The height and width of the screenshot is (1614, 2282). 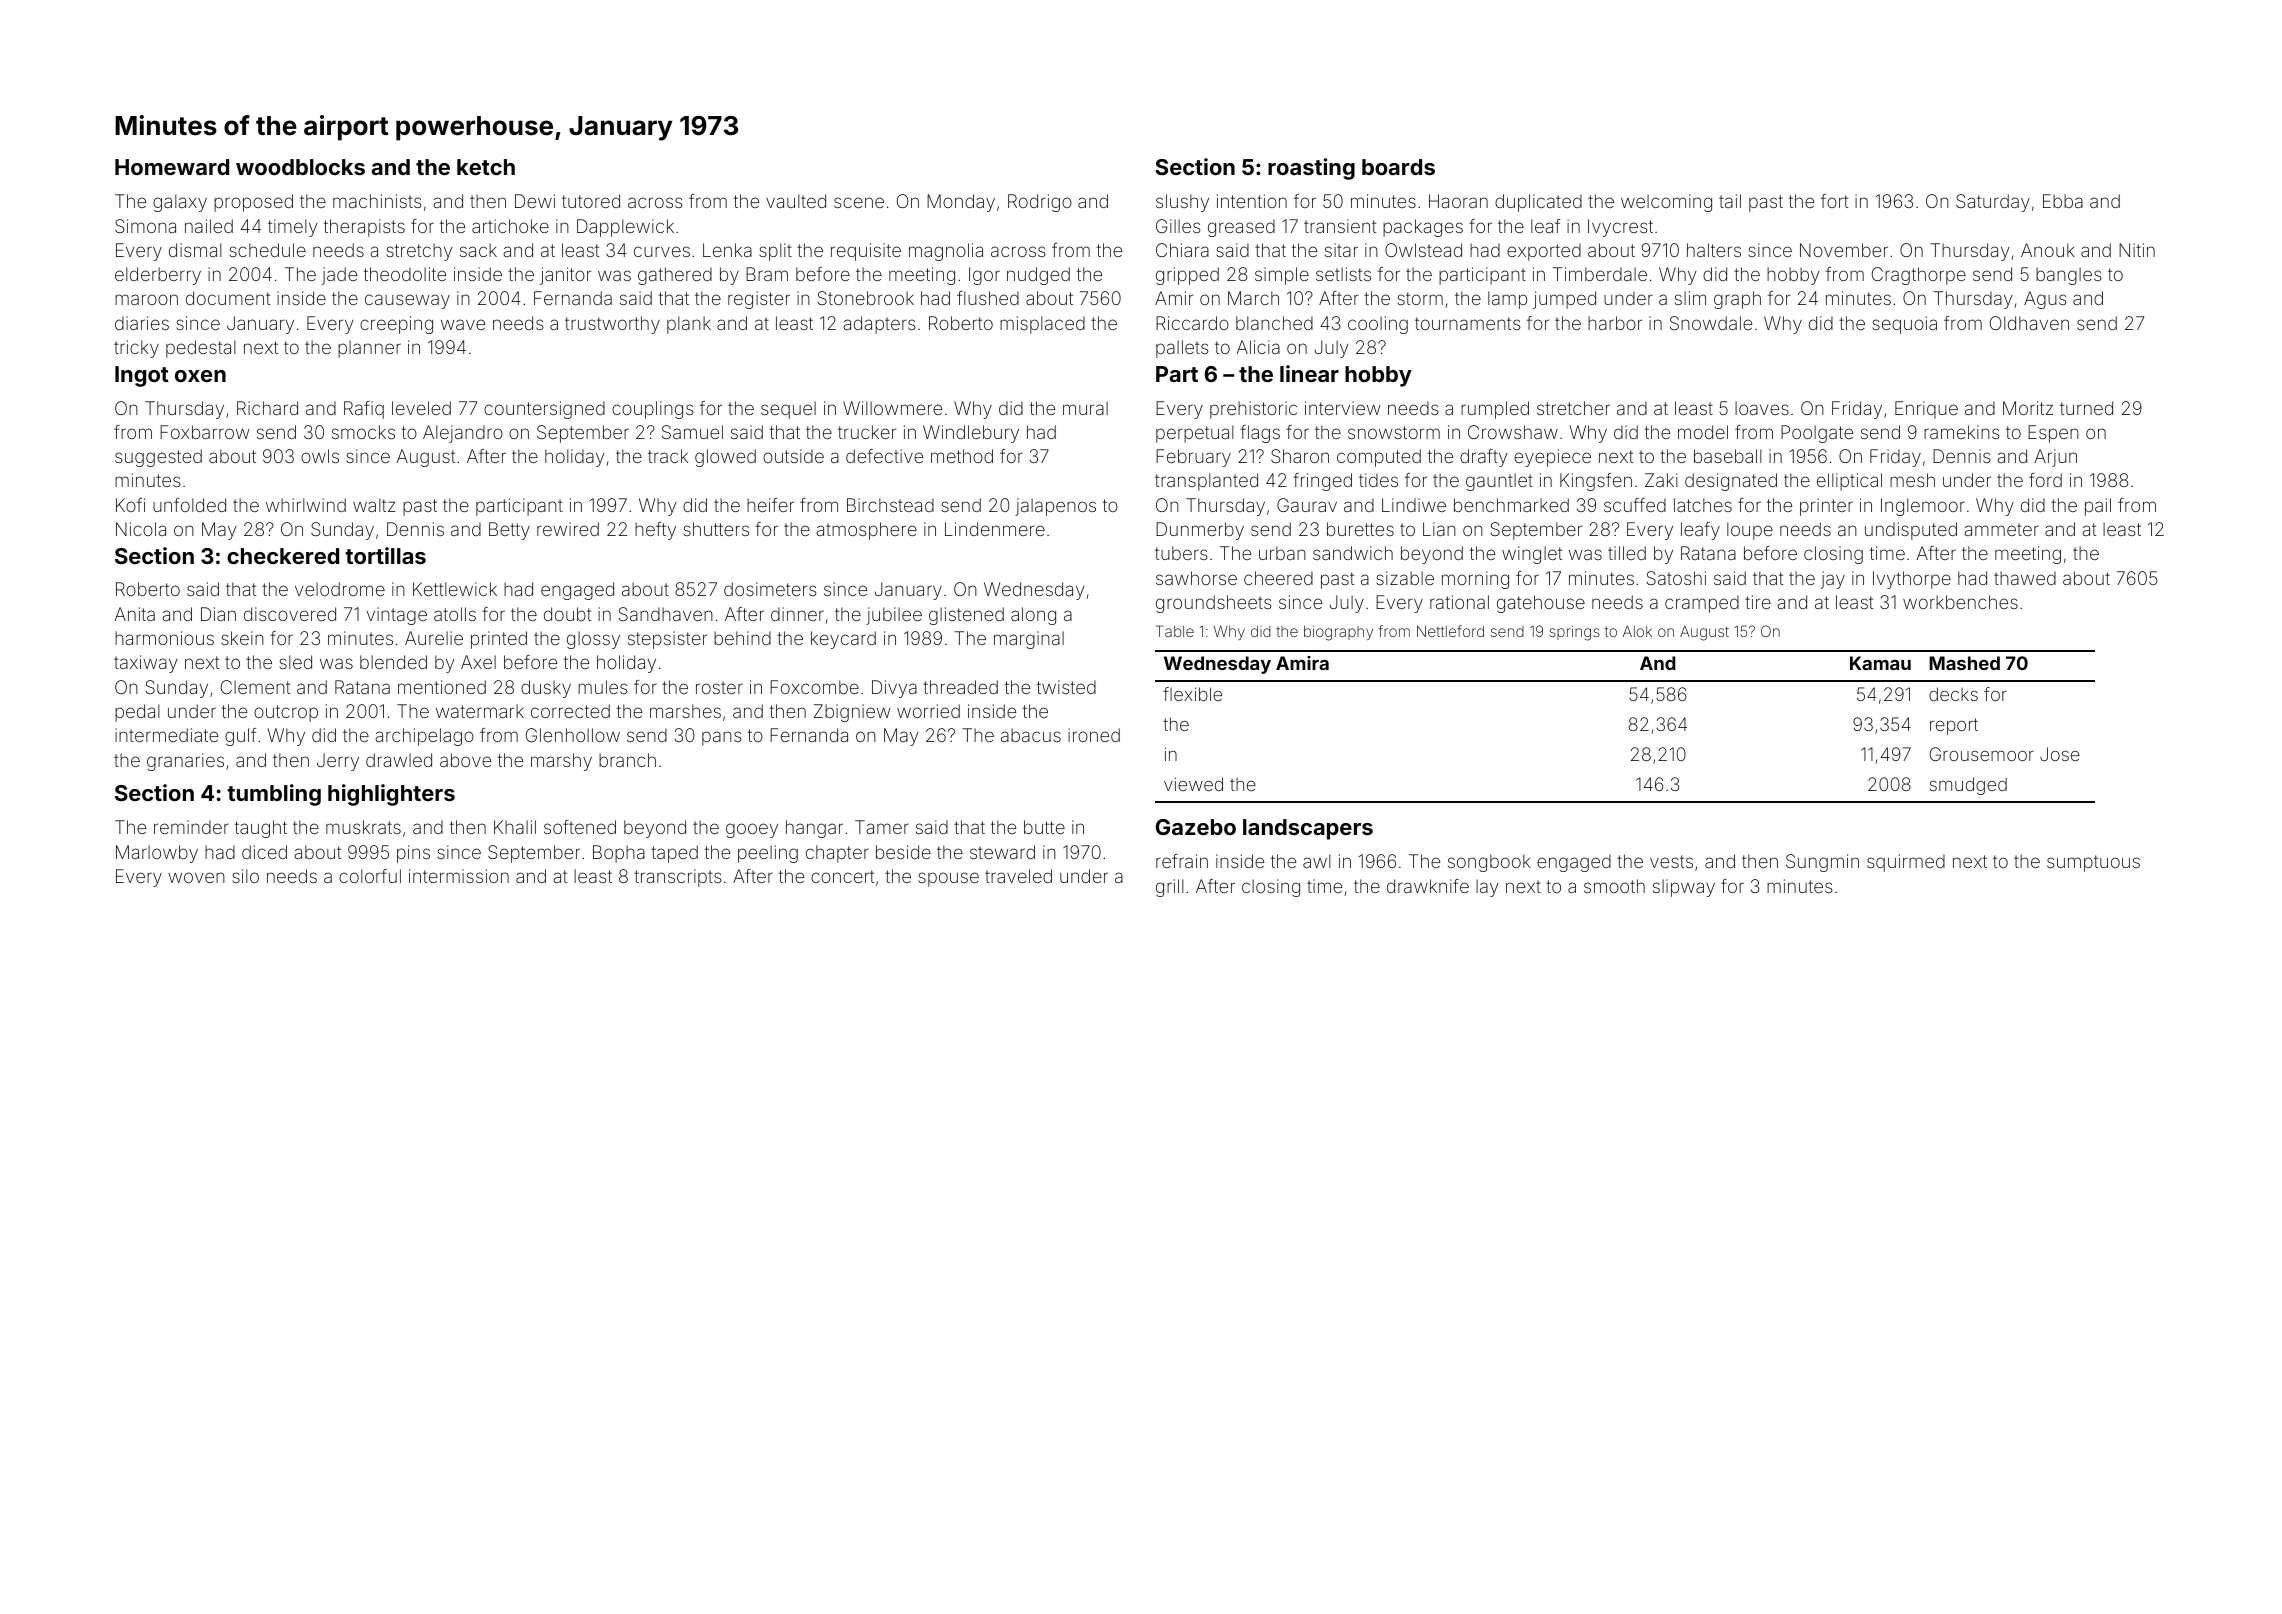 I want to click on slipway, so click(x=1684, y=888).
